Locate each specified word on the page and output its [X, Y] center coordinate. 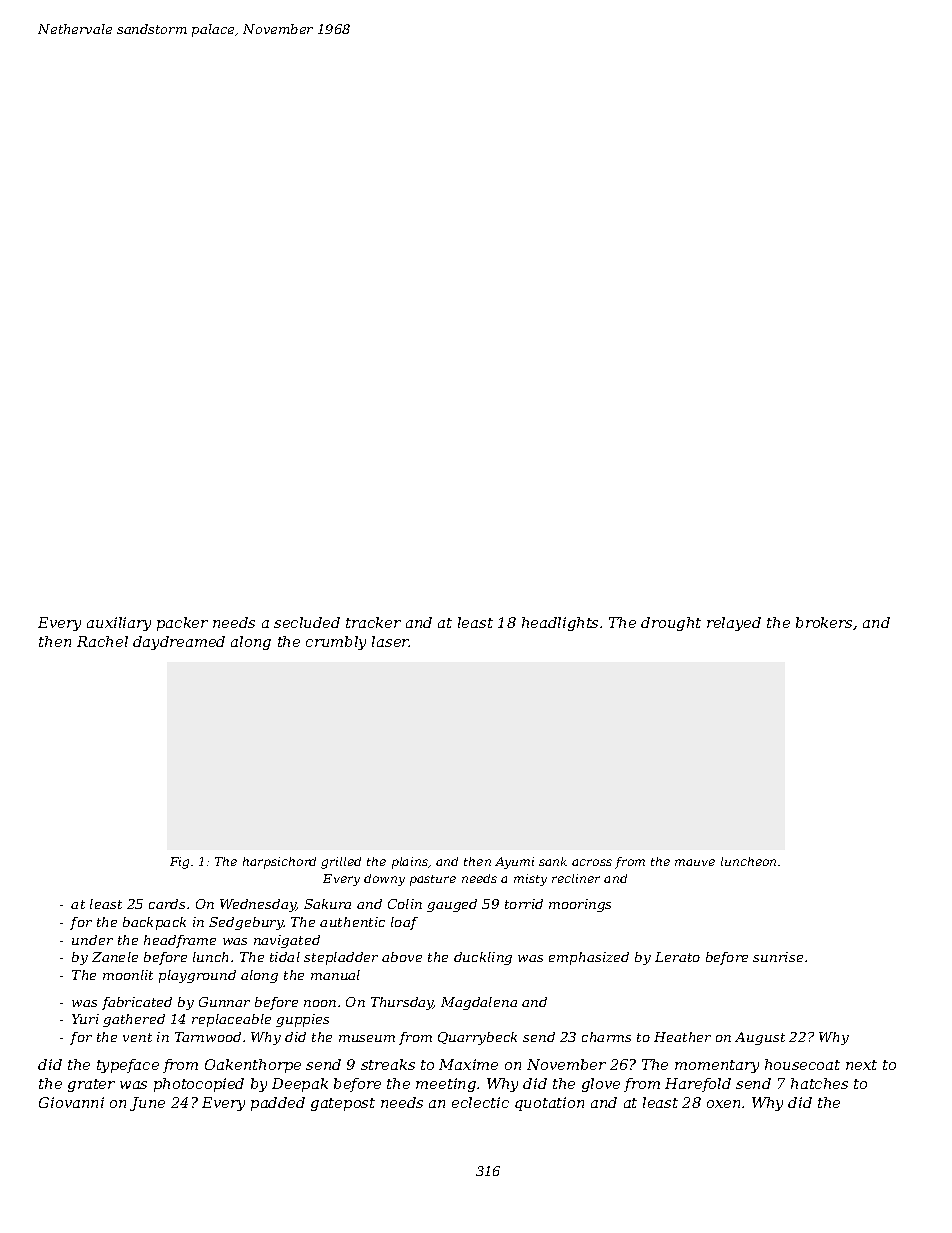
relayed [734, 624]
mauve [695, 862]
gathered [134, 1020]
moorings [580, 905]
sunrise [778, 957]
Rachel [102, 641]
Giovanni [71, 1102]
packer [182, 624]
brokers [824, 622]
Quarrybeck [477, 1038]
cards [167, 904]
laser [390, 641]
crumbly [336, 643]
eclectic [480, 1102]
